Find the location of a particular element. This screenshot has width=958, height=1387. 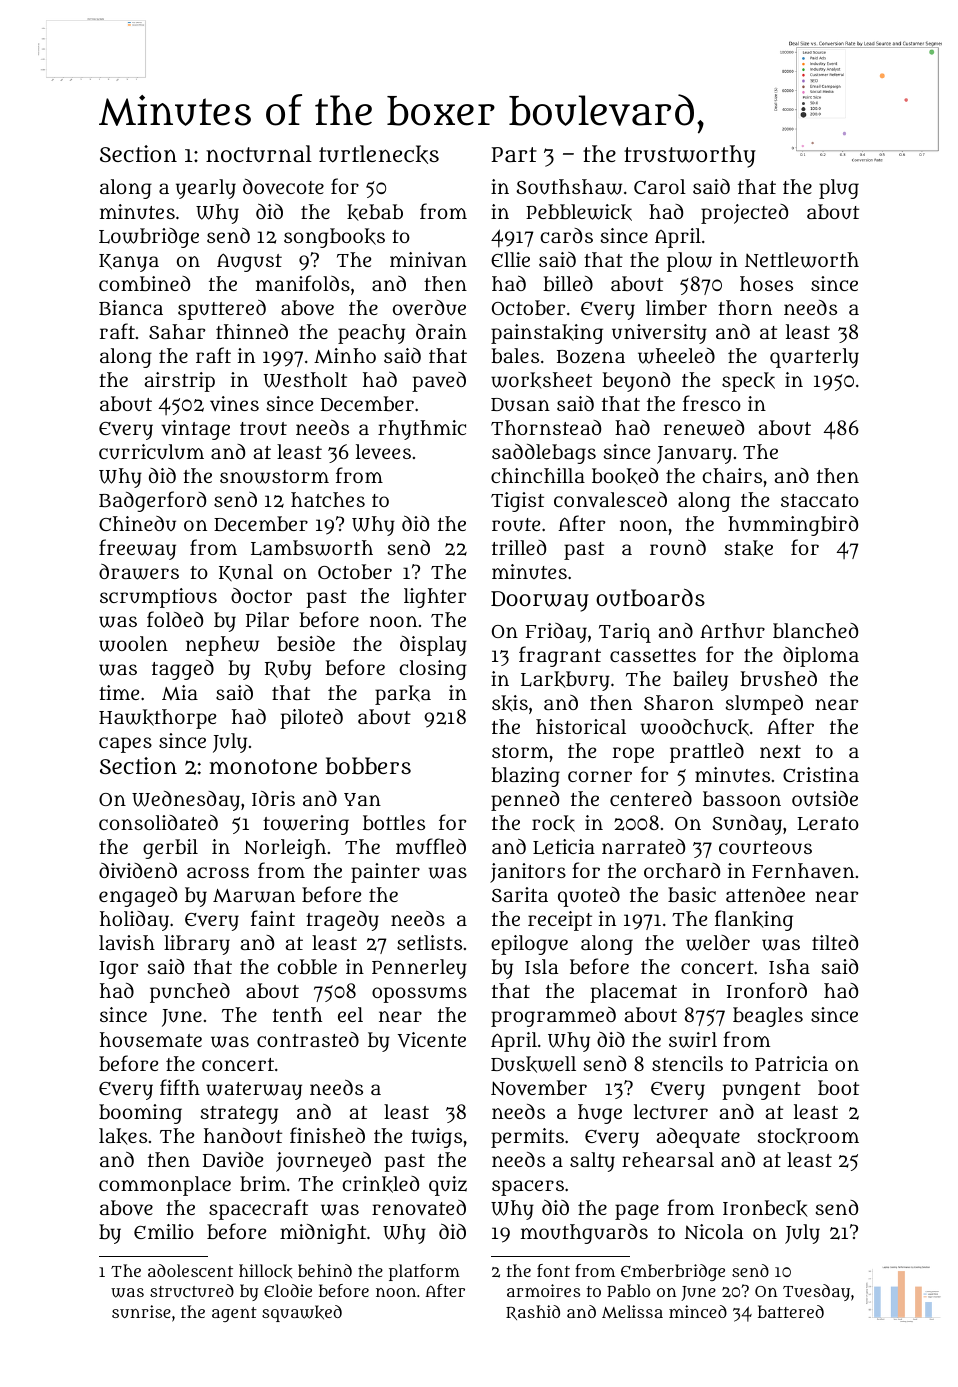

Lambsworth is located at coordinates (312, 548).
